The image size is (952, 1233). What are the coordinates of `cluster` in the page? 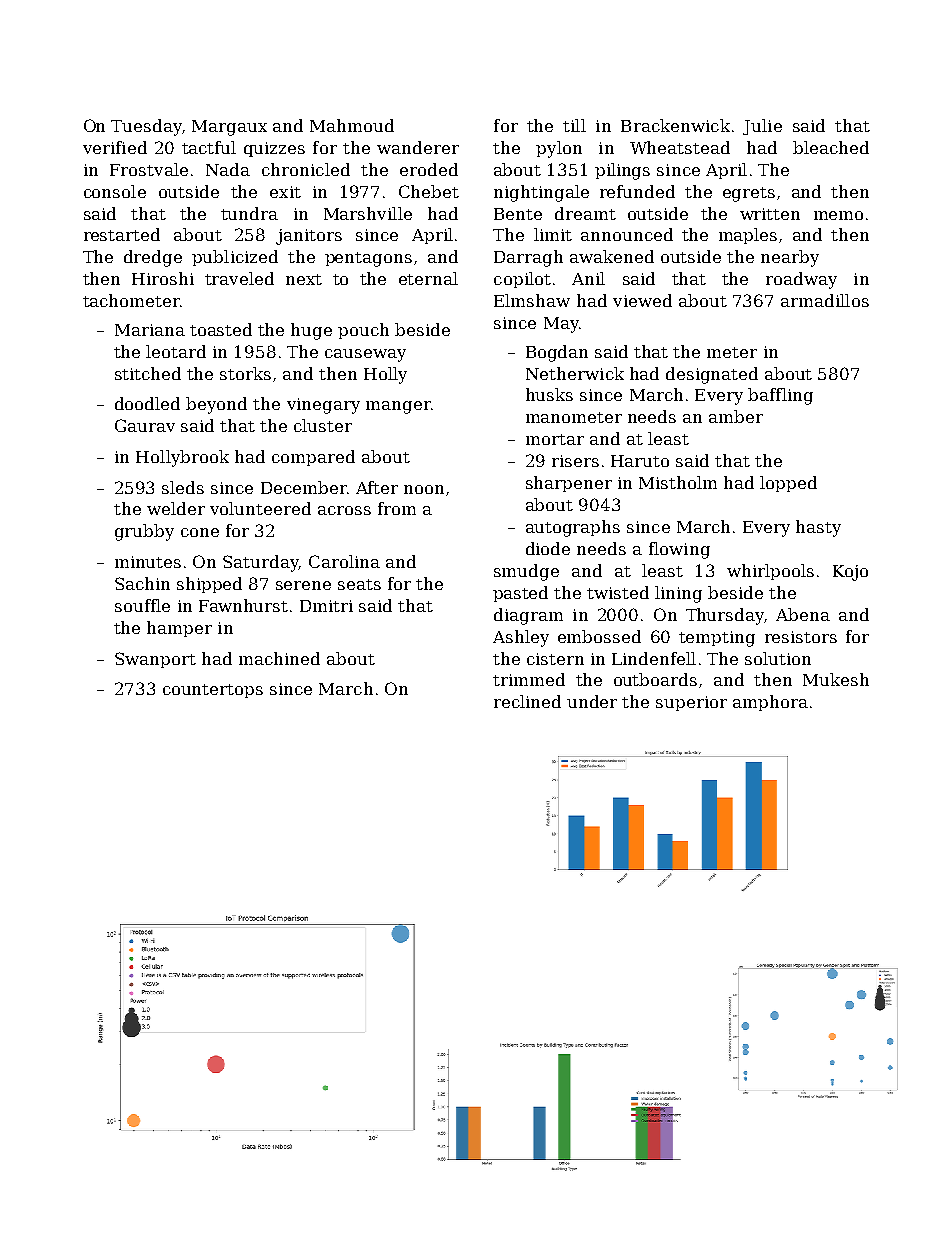 It's located at (323, 425).
